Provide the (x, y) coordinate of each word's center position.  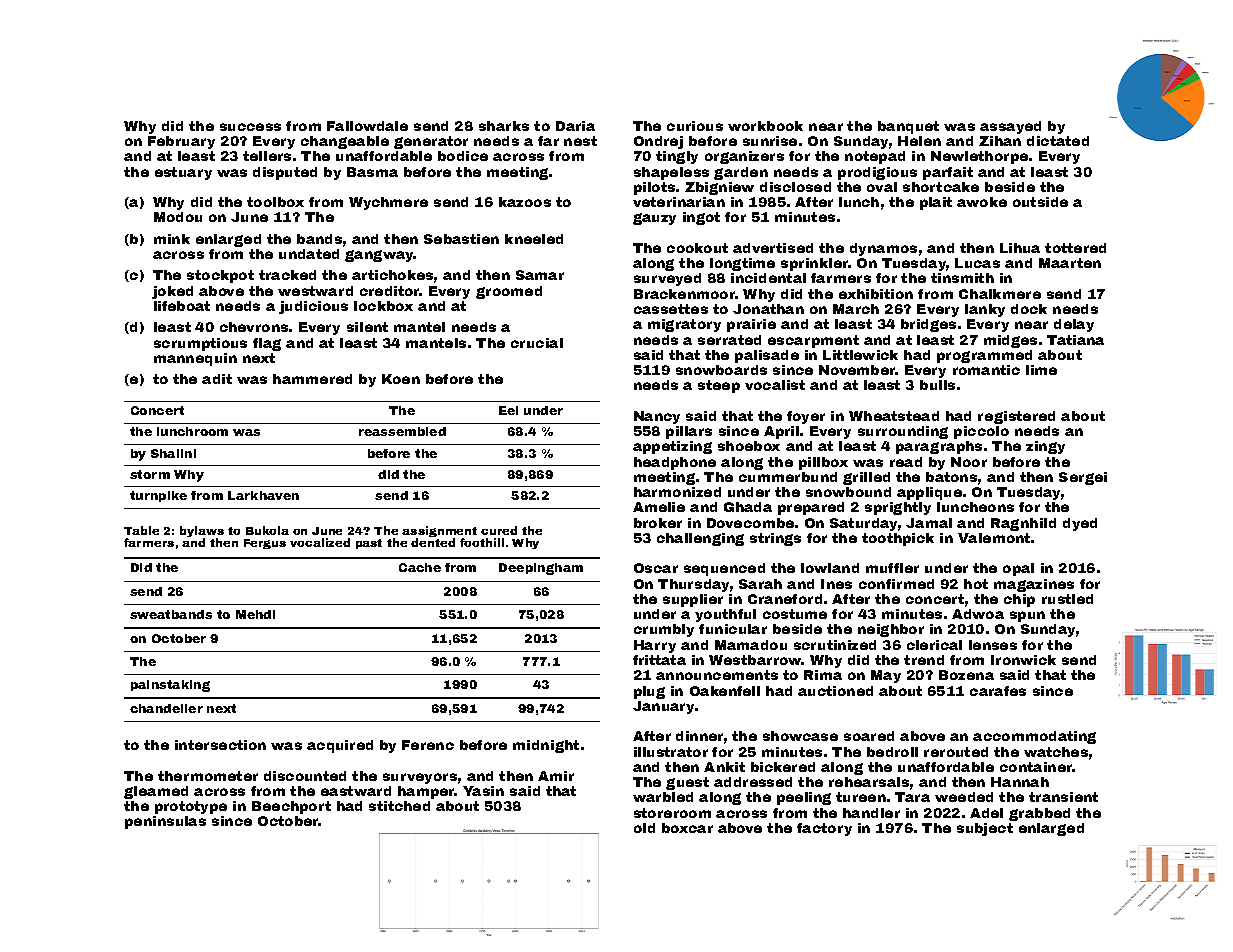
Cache (420, 567)
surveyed (667, 279)
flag (267, 344)
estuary (183, 173)
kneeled (534, 239)
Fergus (265, 544)
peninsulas (165, 822)
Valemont (994, 538)
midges (1010, 341)
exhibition (876, 294)
